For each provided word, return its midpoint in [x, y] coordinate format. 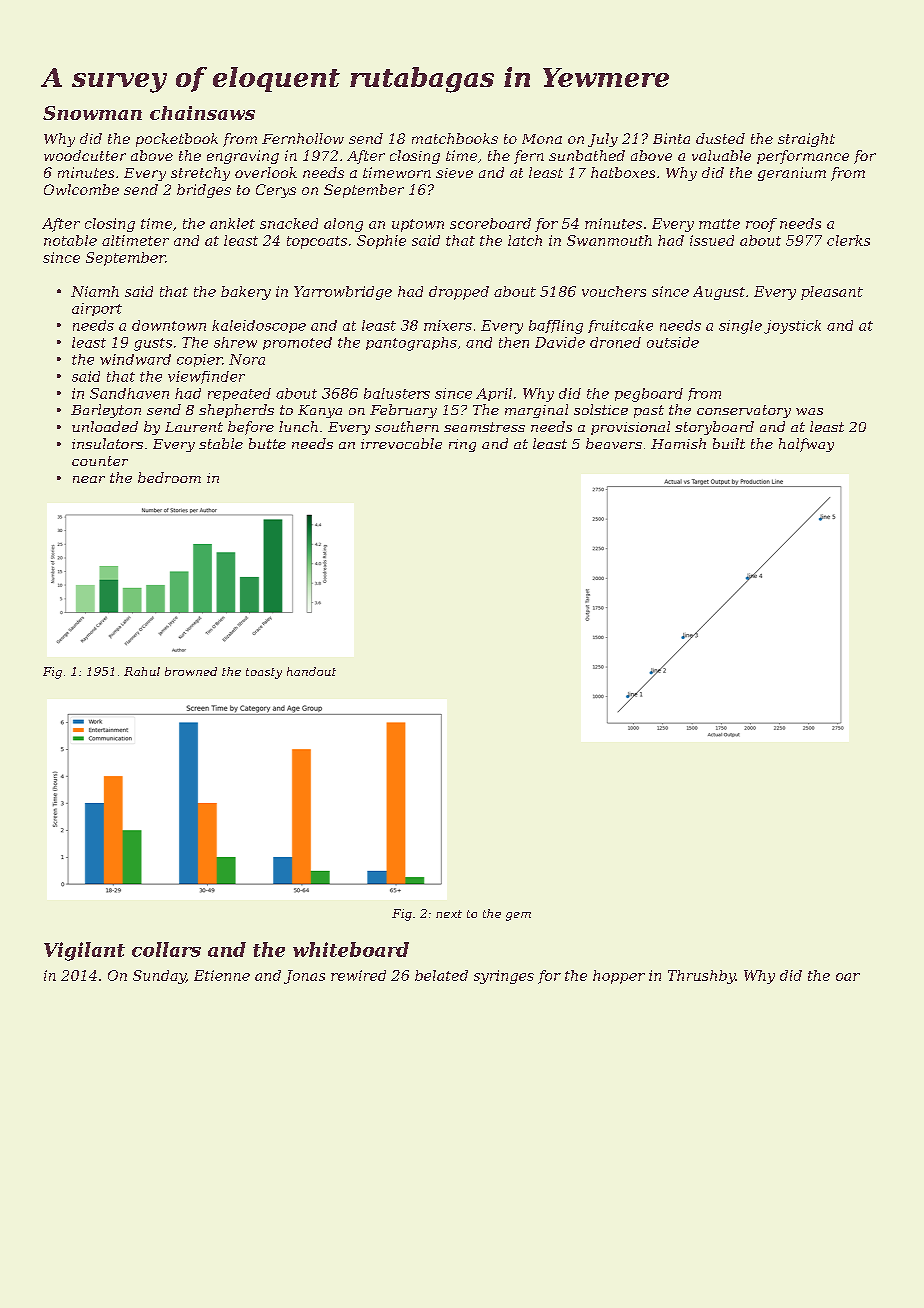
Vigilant [84, 951]
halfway [806, 445]
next [449, 914]
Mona [542, 139]
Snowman [92, 113]
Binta [671, 138]
